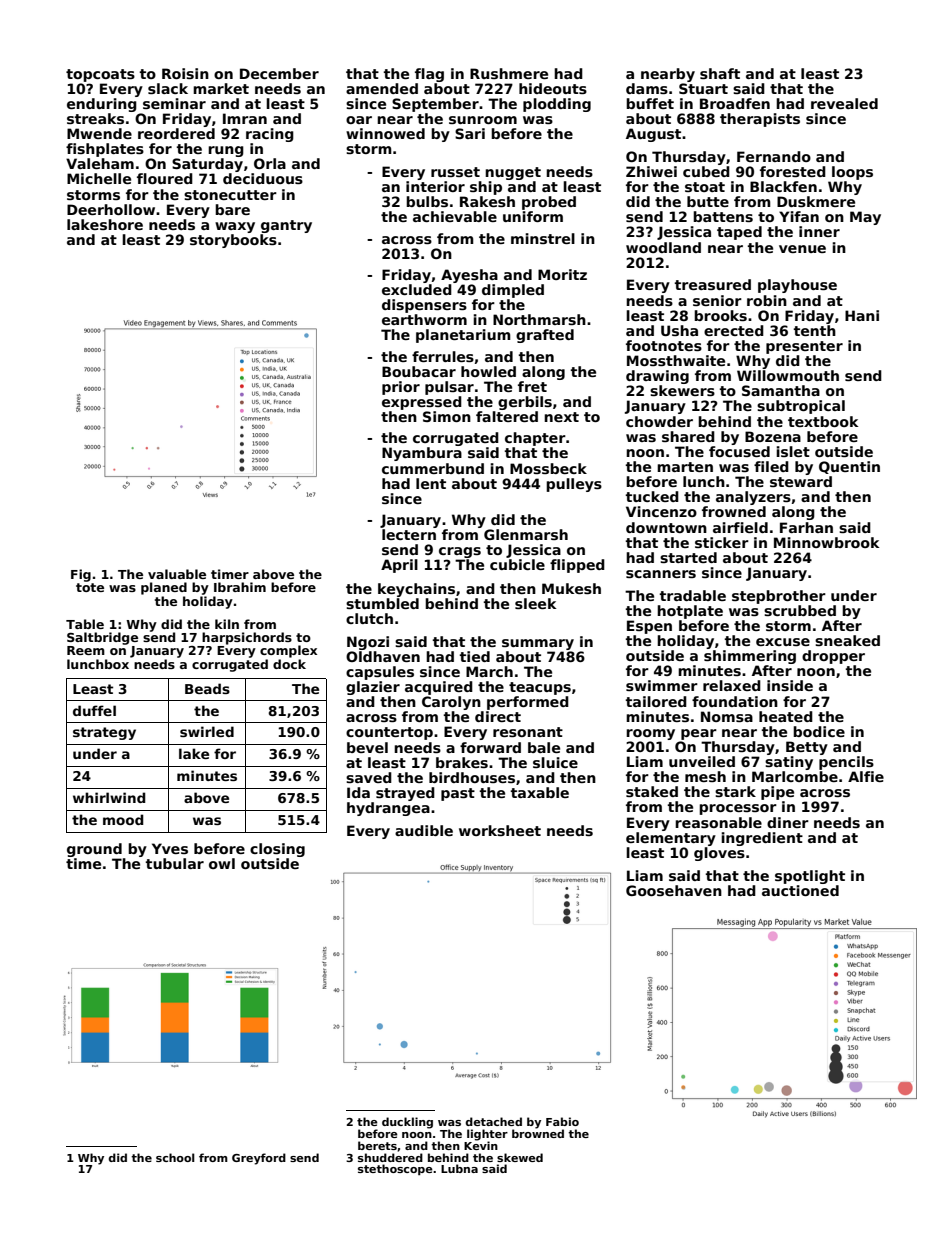 Image resolution: width=952 pixels, height=1233 pixels. Describe the element at coordinates (866, 776) in the screenshot. I see `Alfie` at that location.
